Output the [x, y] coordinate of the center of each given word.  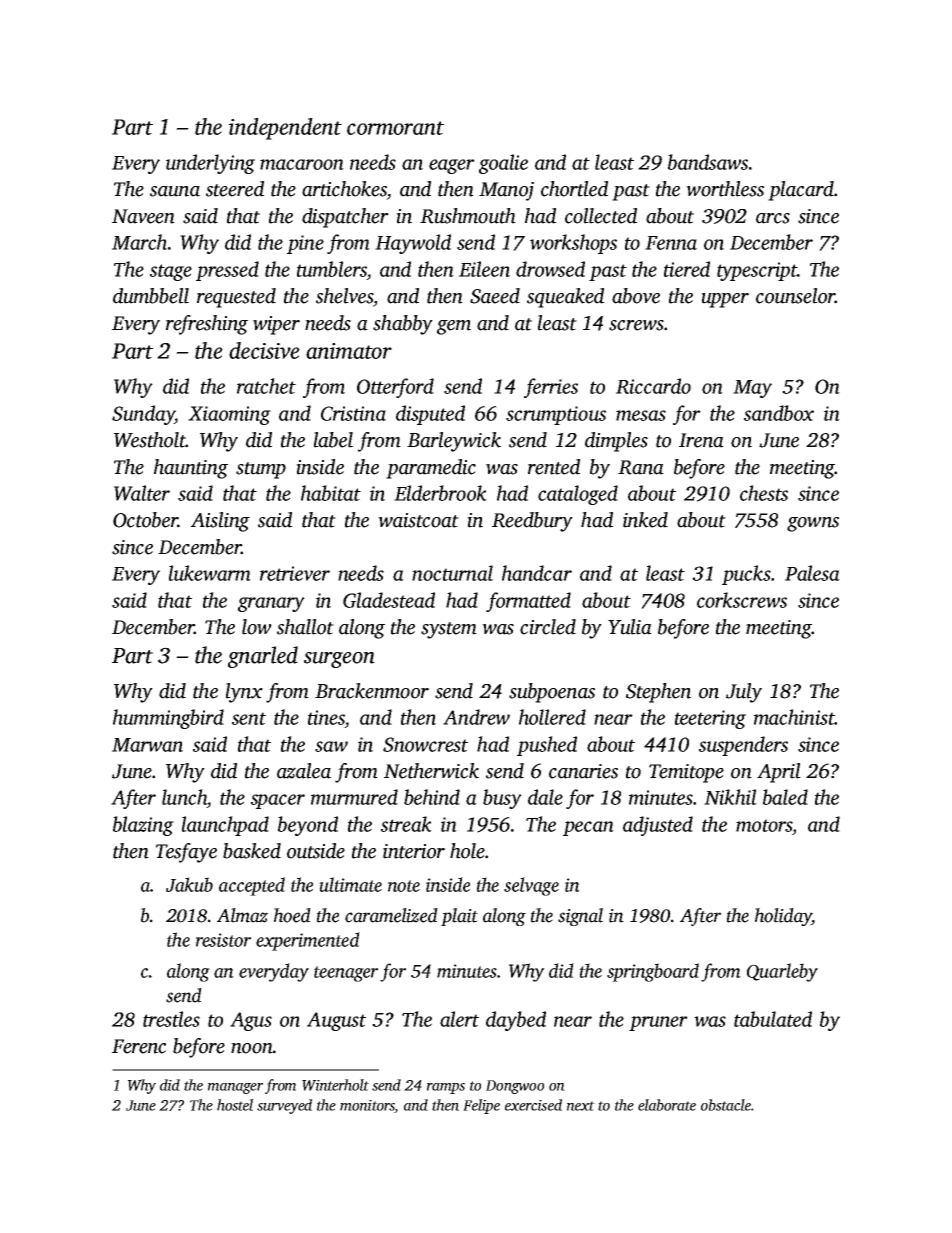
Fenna [671, 243]
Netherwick [431, 771]
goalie [503, 164]
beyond [308, 826]
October [145, 520]
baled [785, 797]
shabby [403, 325]
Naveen [143, 216]
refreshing [207, 325]
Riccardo [653, 386]
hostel [235, 1105]
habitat [331, 493]
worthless [725, 189]
